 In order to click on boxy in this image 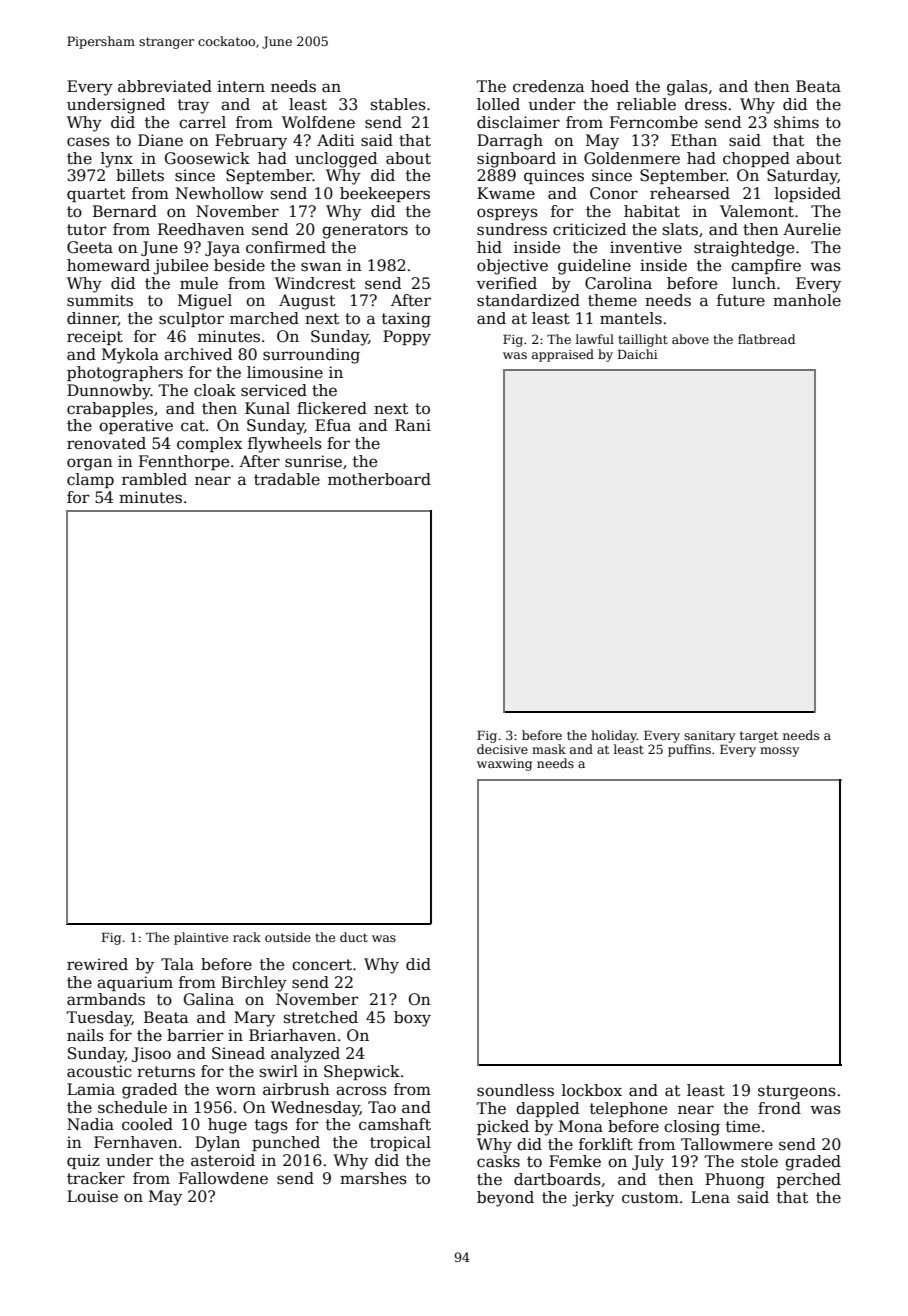, I will do `click(412, 1019)`.
